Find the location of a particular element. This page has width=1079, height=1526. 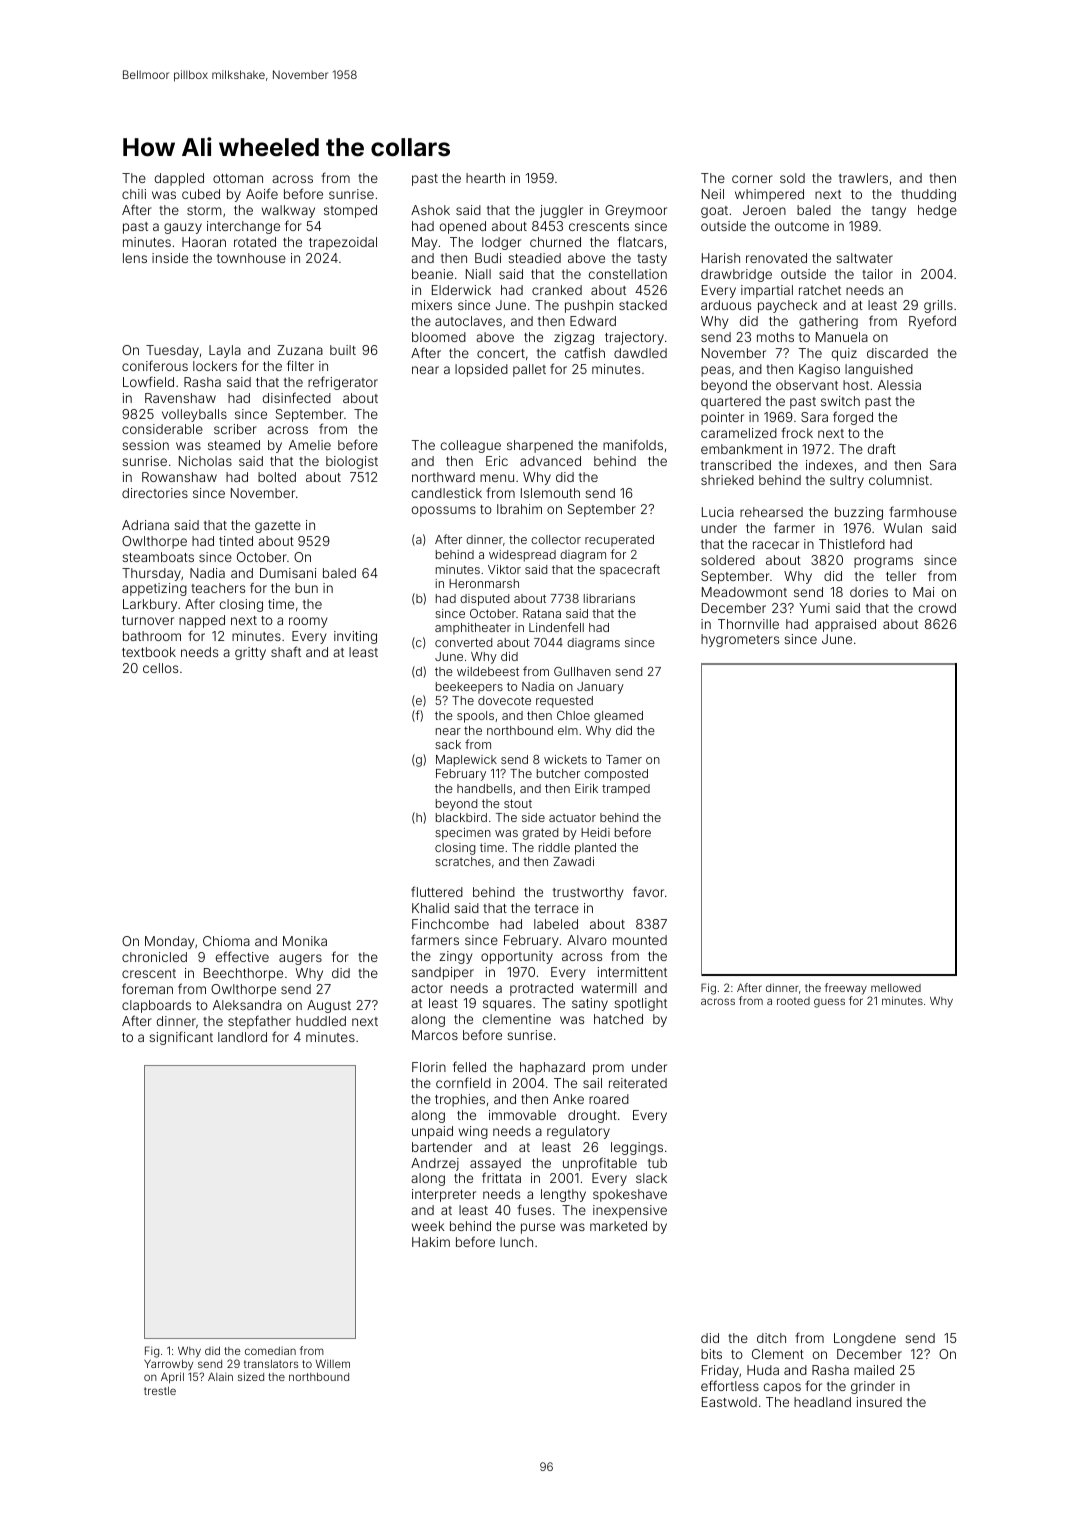

translators is located at coordinates (271, 1364).
